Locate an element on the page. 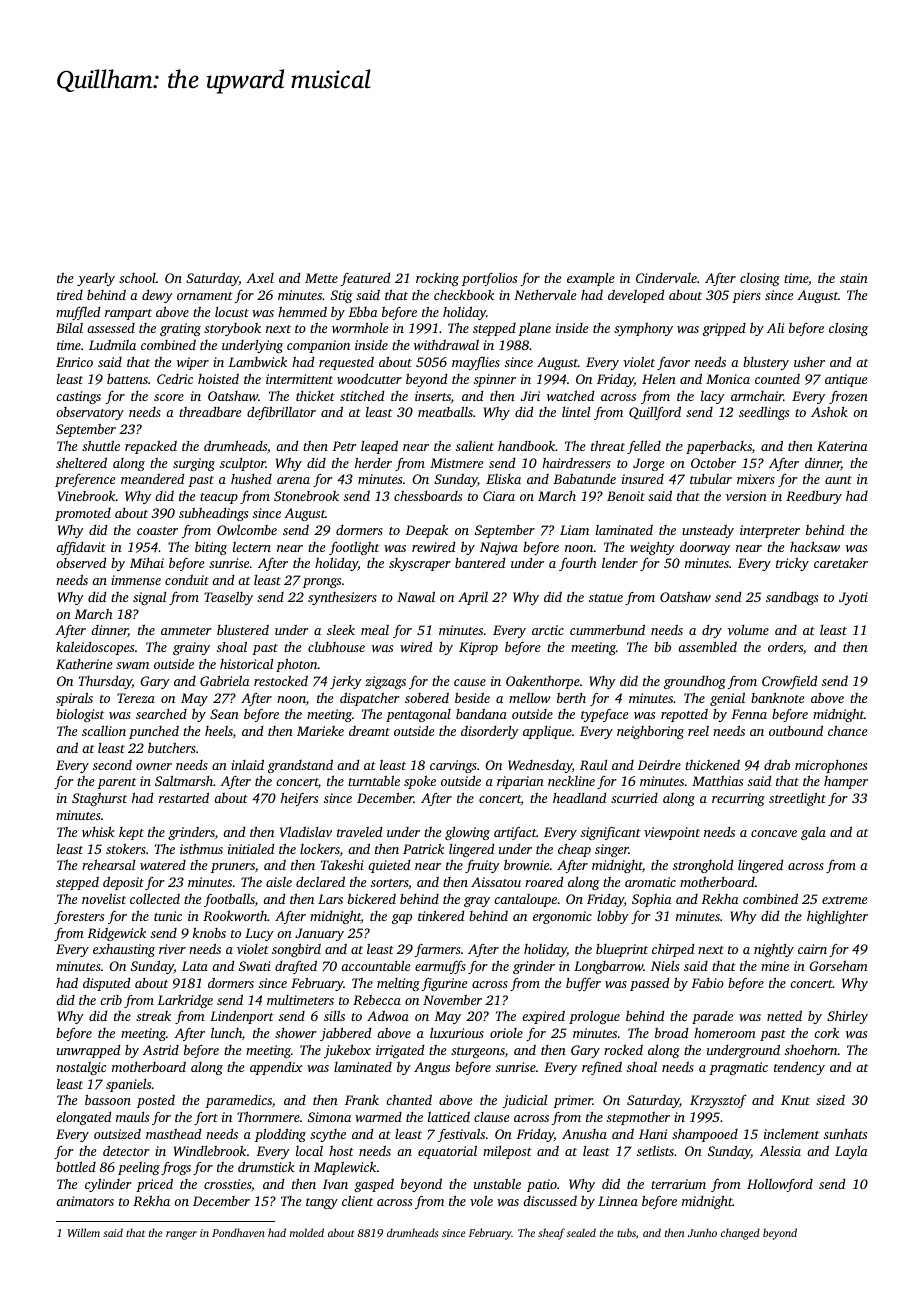  gap is located at coordinates (402, 919).
